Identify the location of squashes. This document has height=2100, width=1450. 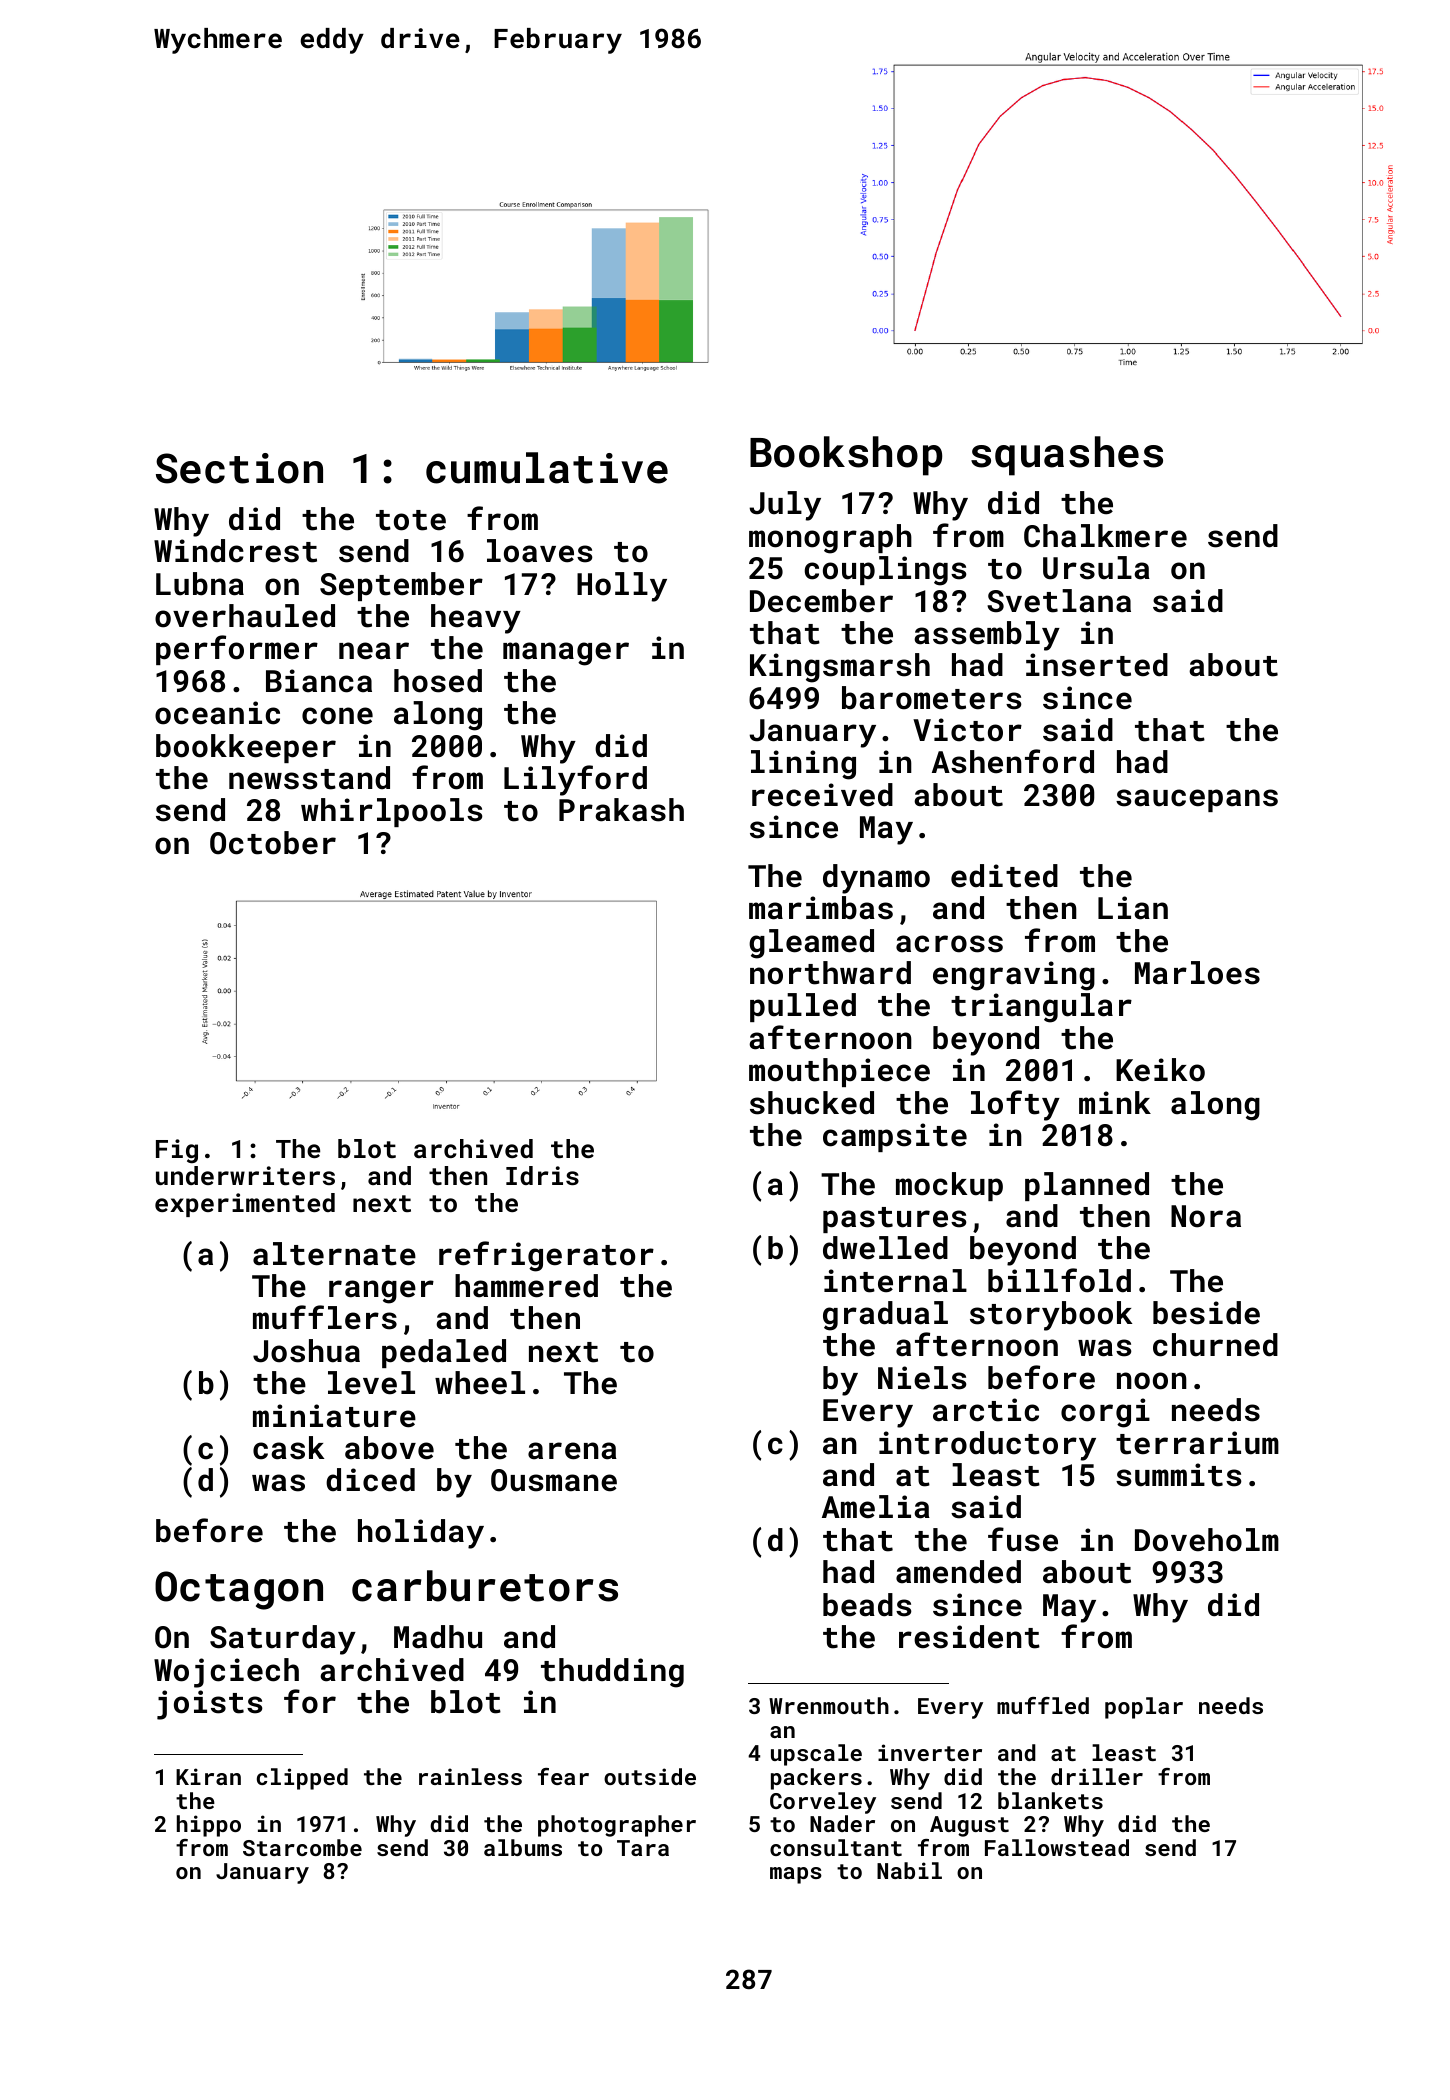
(1067, 456).
